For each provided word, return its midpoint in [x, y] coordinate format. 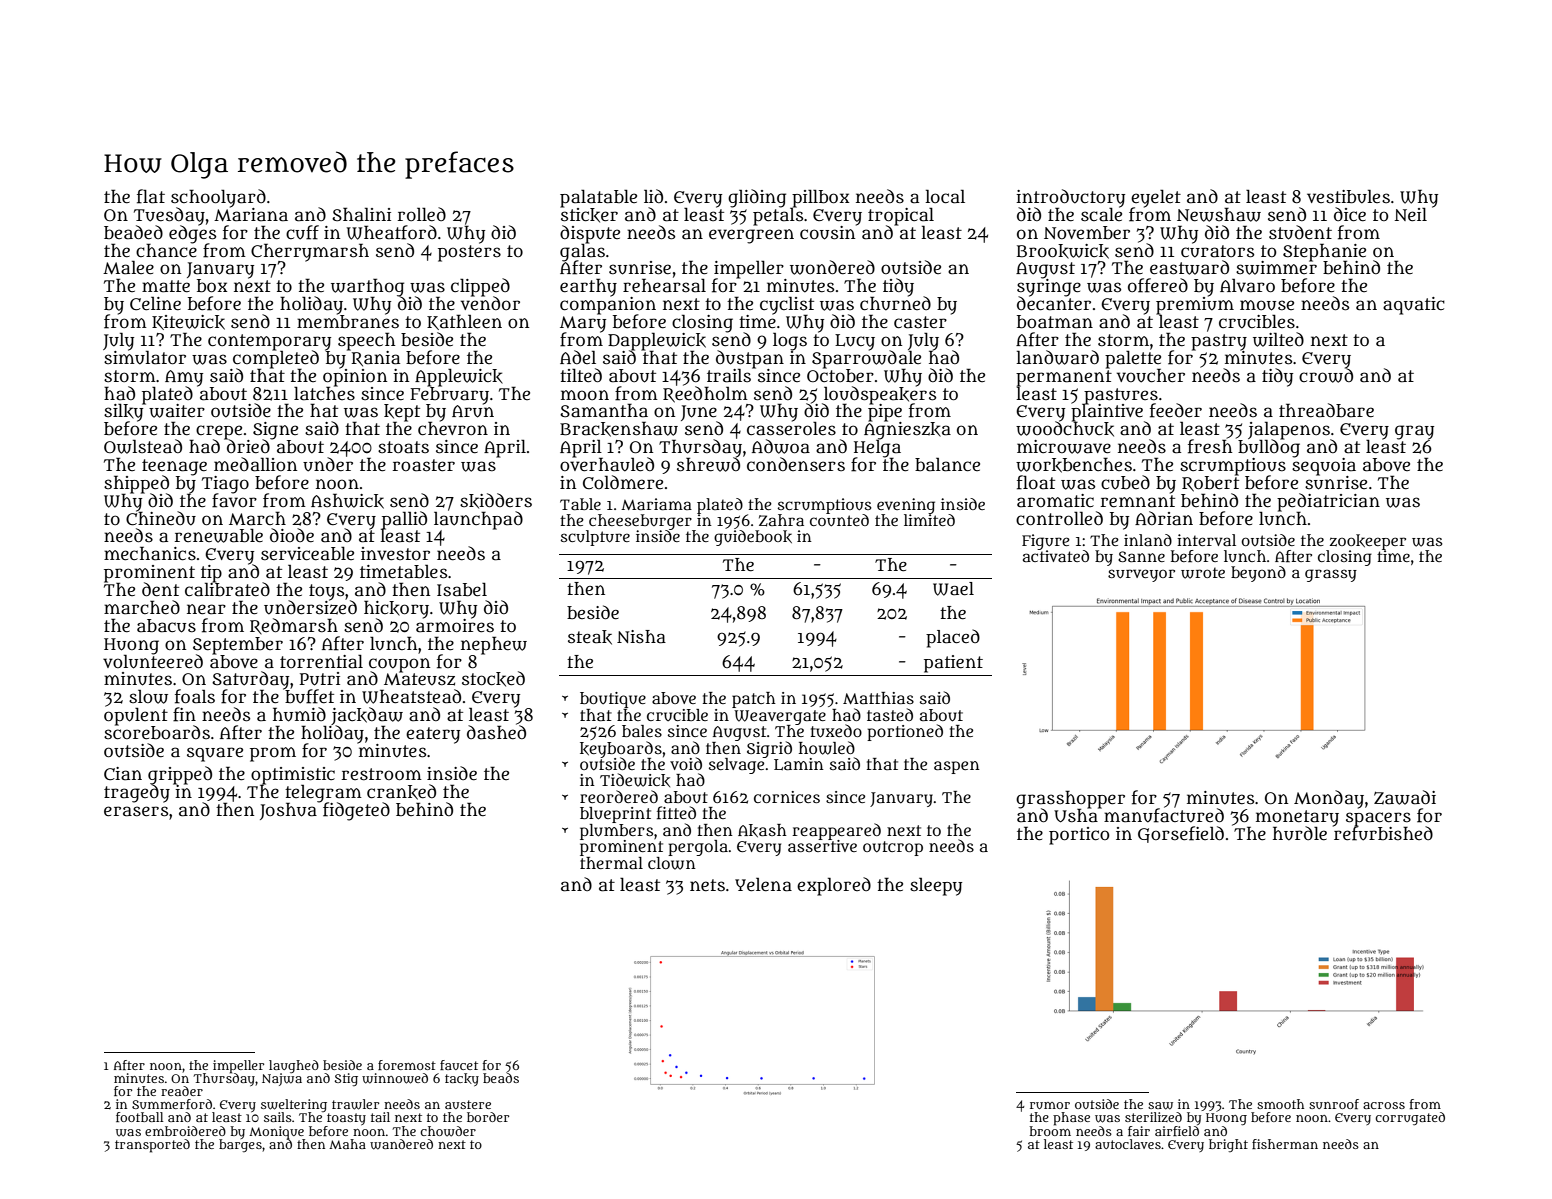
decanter [1054, 304]
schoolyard [218, 198]
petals [778, 217]
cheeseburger [640, 522]
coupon [399, 665]
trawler [355, 1104]
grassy [1331, 575]
